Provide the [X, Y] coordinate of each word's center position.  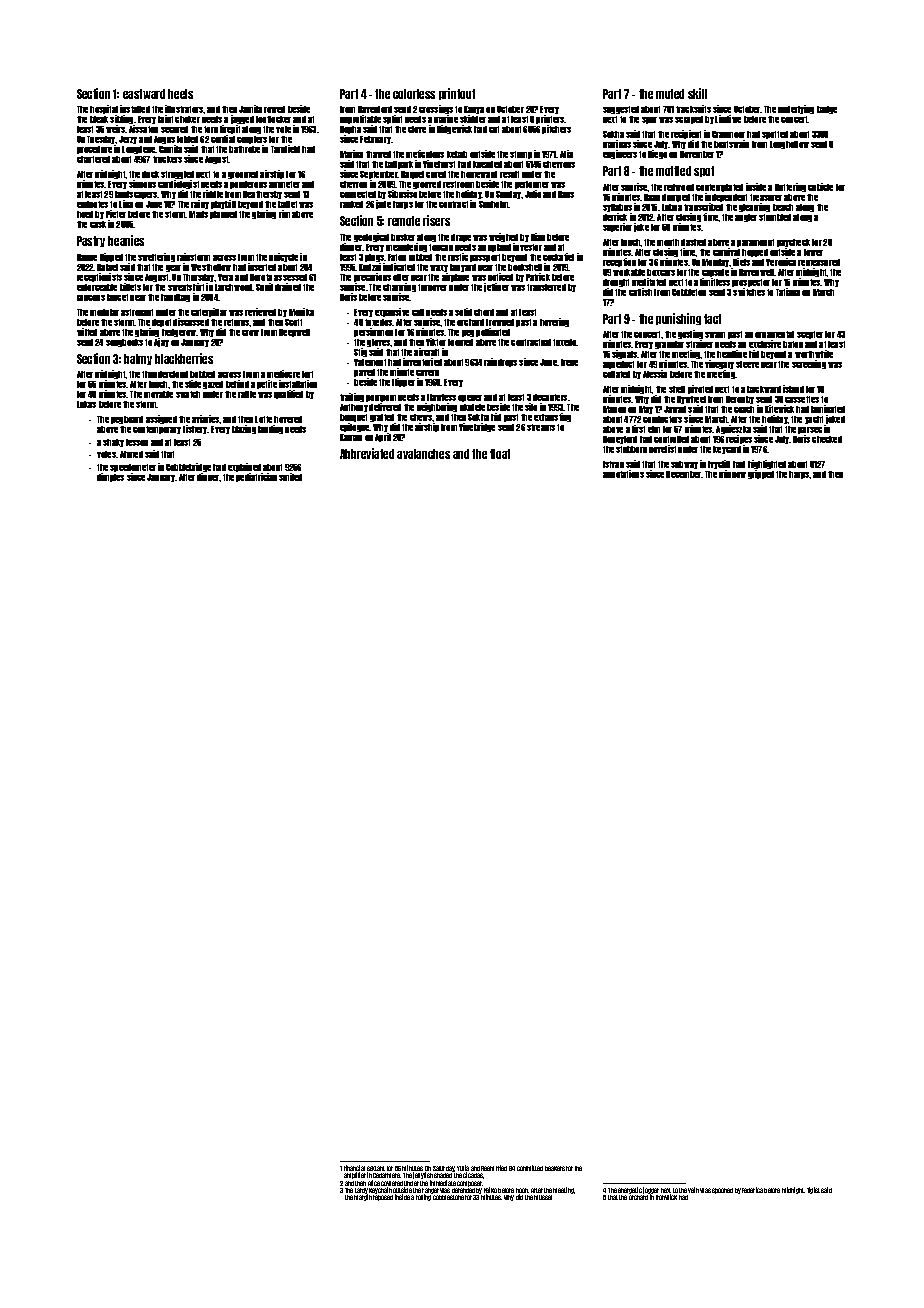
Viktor [436, 342]
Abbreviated [367, 453]
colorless [414, 94]
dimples [110, 477]
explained [244, 467]
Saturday [444, 1169]
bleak [99, 119]
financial [354, 1168]
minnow [732, 474]
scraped [689, 120]
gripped [761, 474]
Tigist [813, 1190]
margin [363, 1197]
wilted [87, 332]
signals [624, 354]
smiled [290, 477]
